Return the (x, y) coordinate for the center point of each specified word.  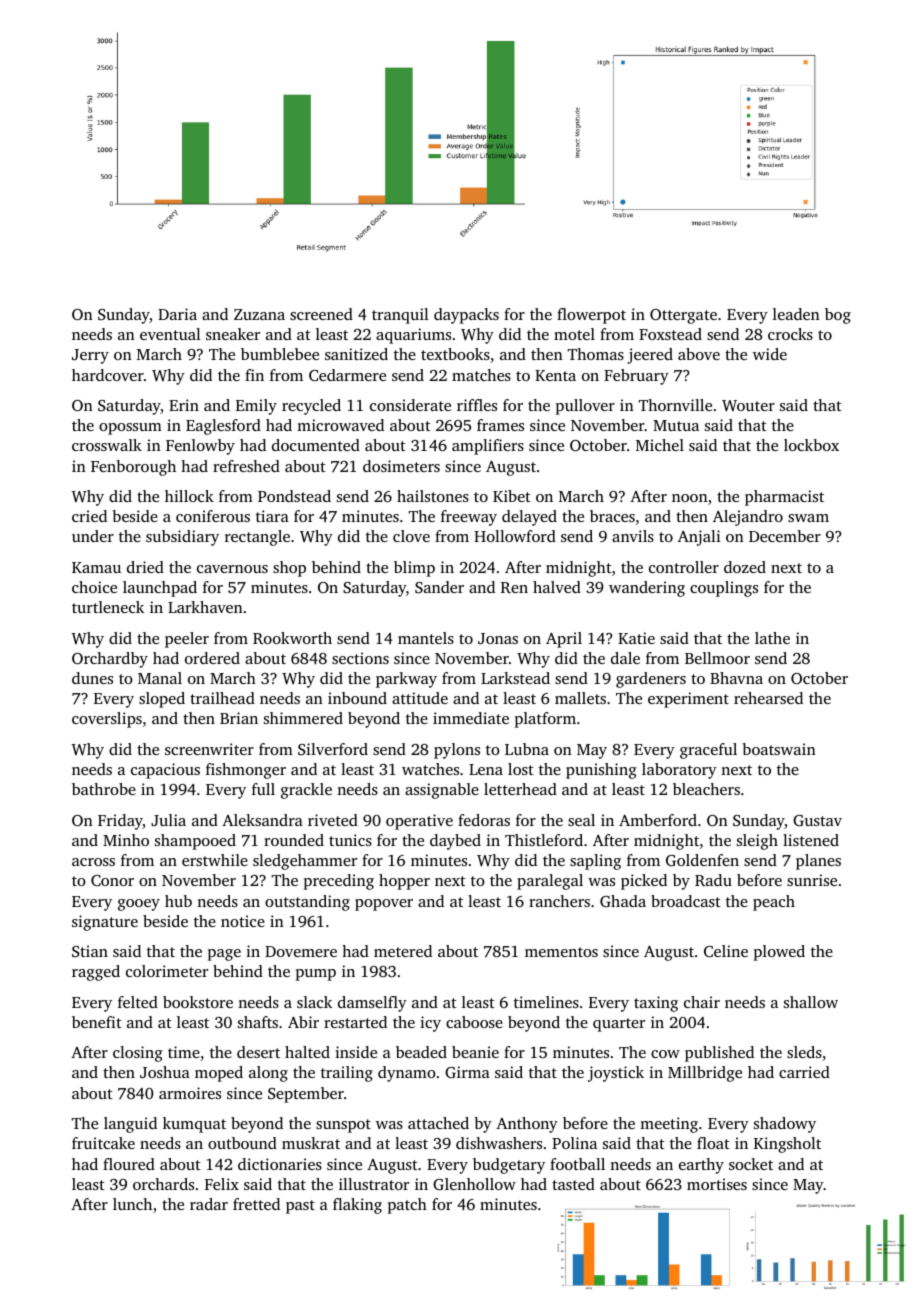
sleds (804, 1052)
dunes (92, 678)
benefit (97, 1022)
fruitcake (103, 1143)
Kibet (512, 496)
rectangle (257, 538)
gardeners (651, 680)
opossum (130, 429)
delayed (529, 518)
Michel (660, 445)
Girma (467, 1072)
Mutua (676, 425)
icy (430, 1024)
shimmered (303, 718)
